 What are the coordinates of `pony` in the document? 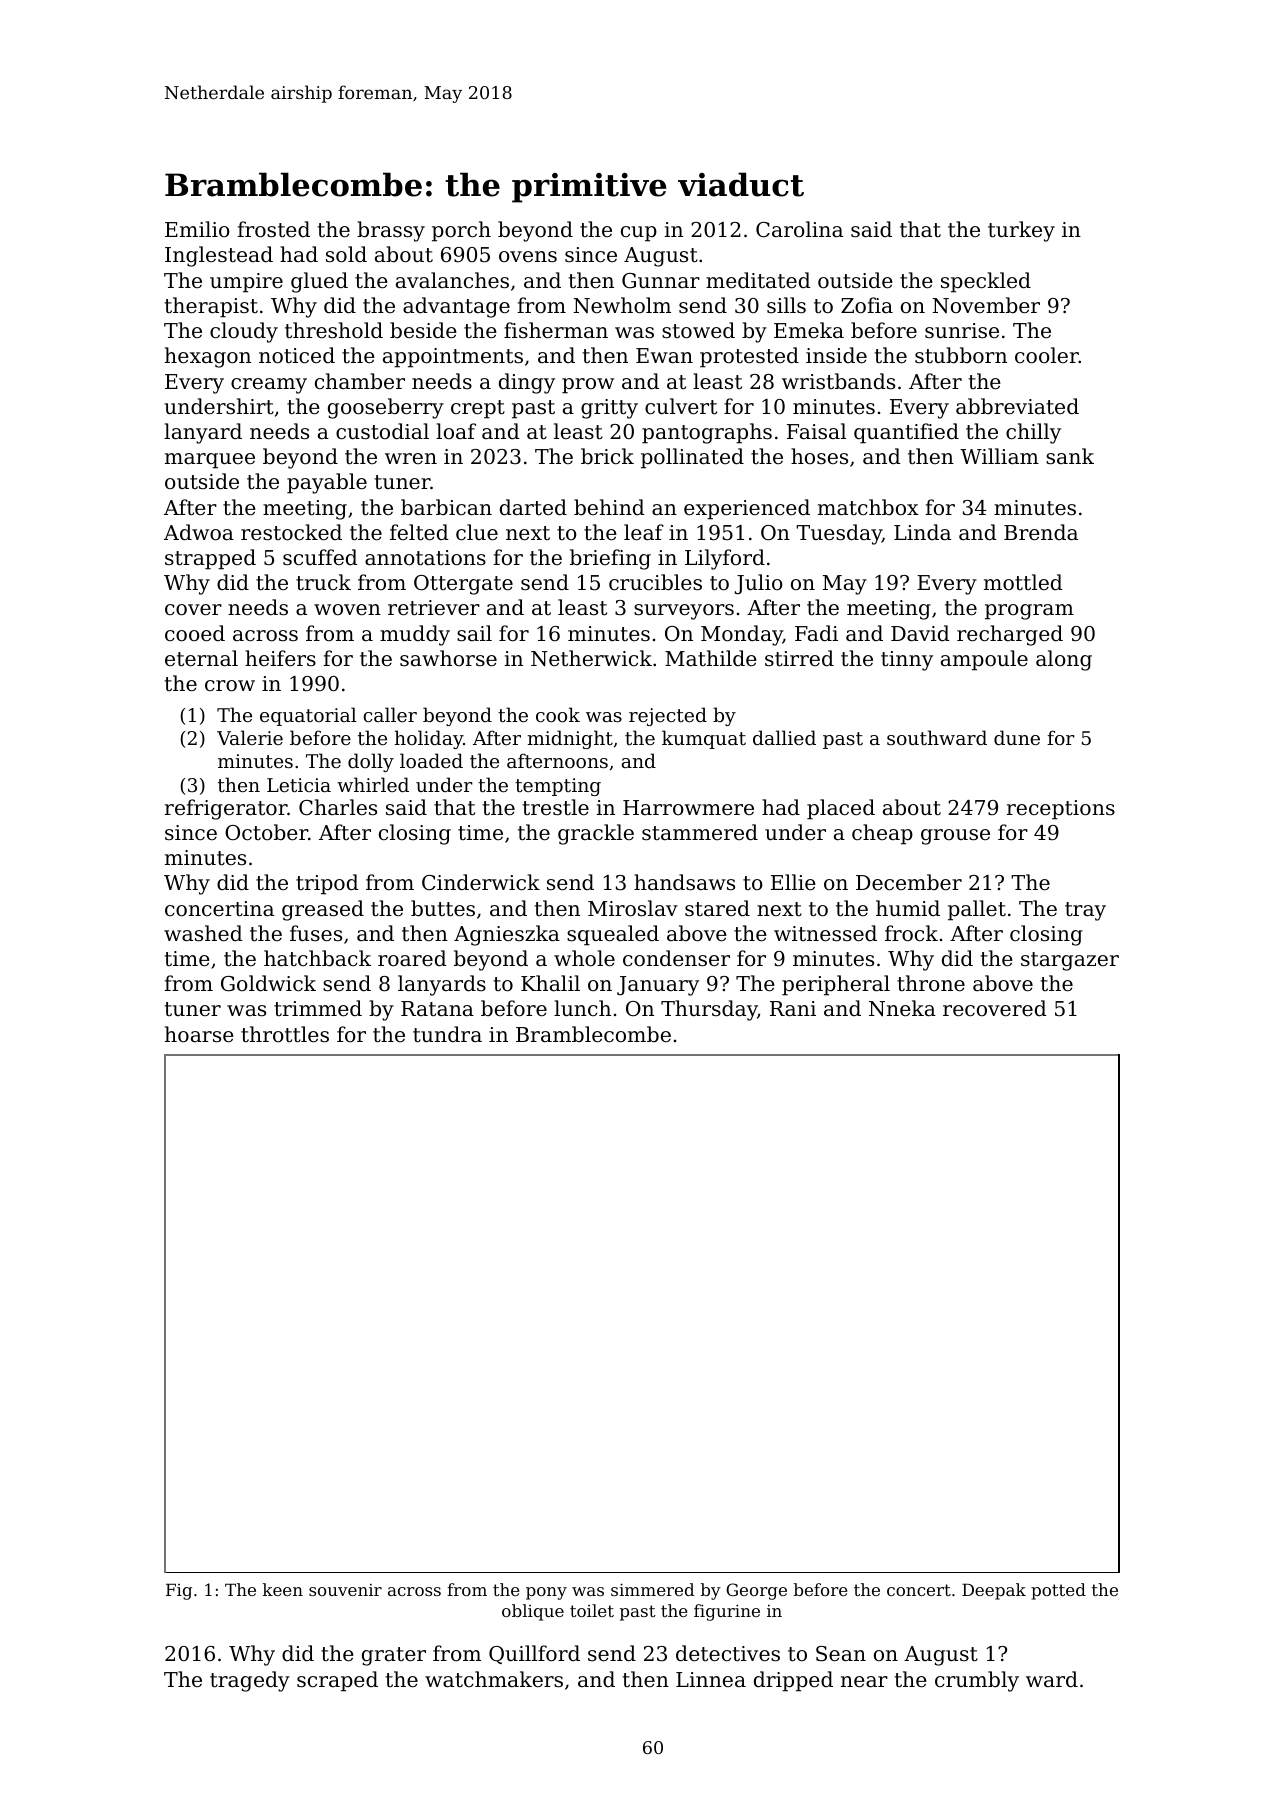 It's located at (546, 1593).
